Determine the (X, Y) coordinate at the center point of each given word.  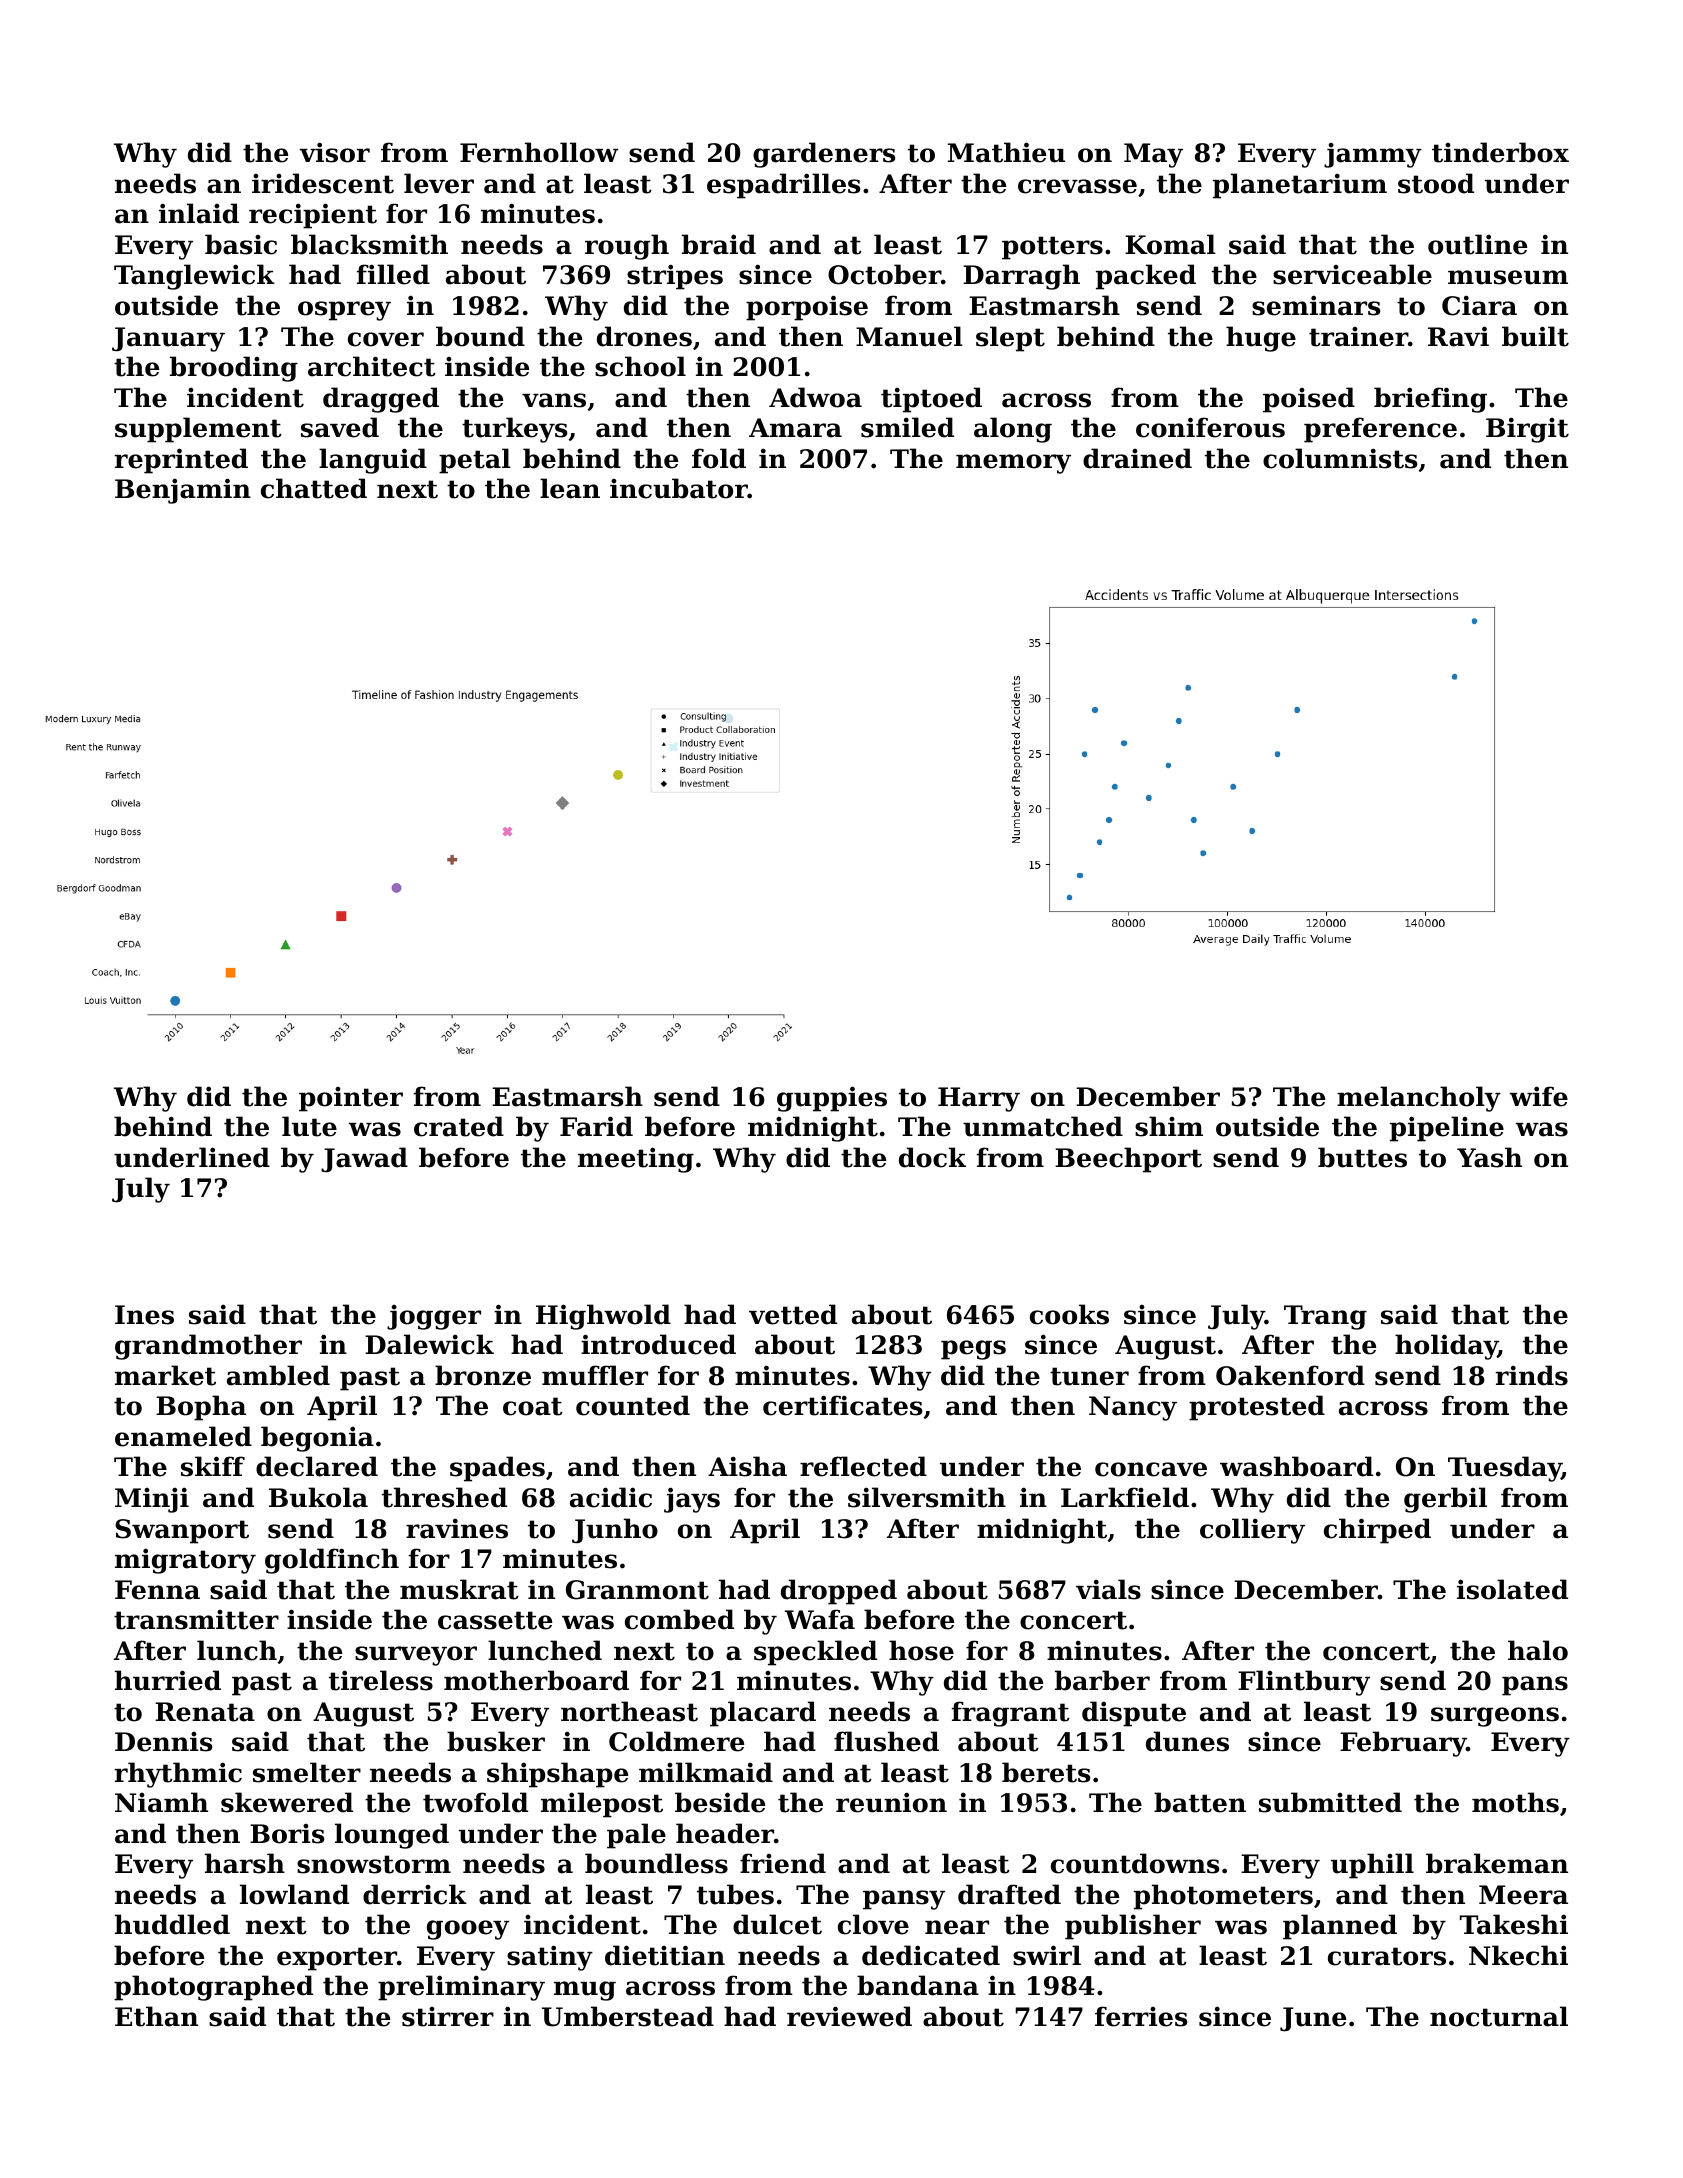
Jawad (364, 1160)
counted (633, 1405)
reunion (891, 1802)
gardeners (824, 155)
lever (439, 183)
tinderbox (1500, 152)
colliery (1252, 1531)
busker (496, 1741)
